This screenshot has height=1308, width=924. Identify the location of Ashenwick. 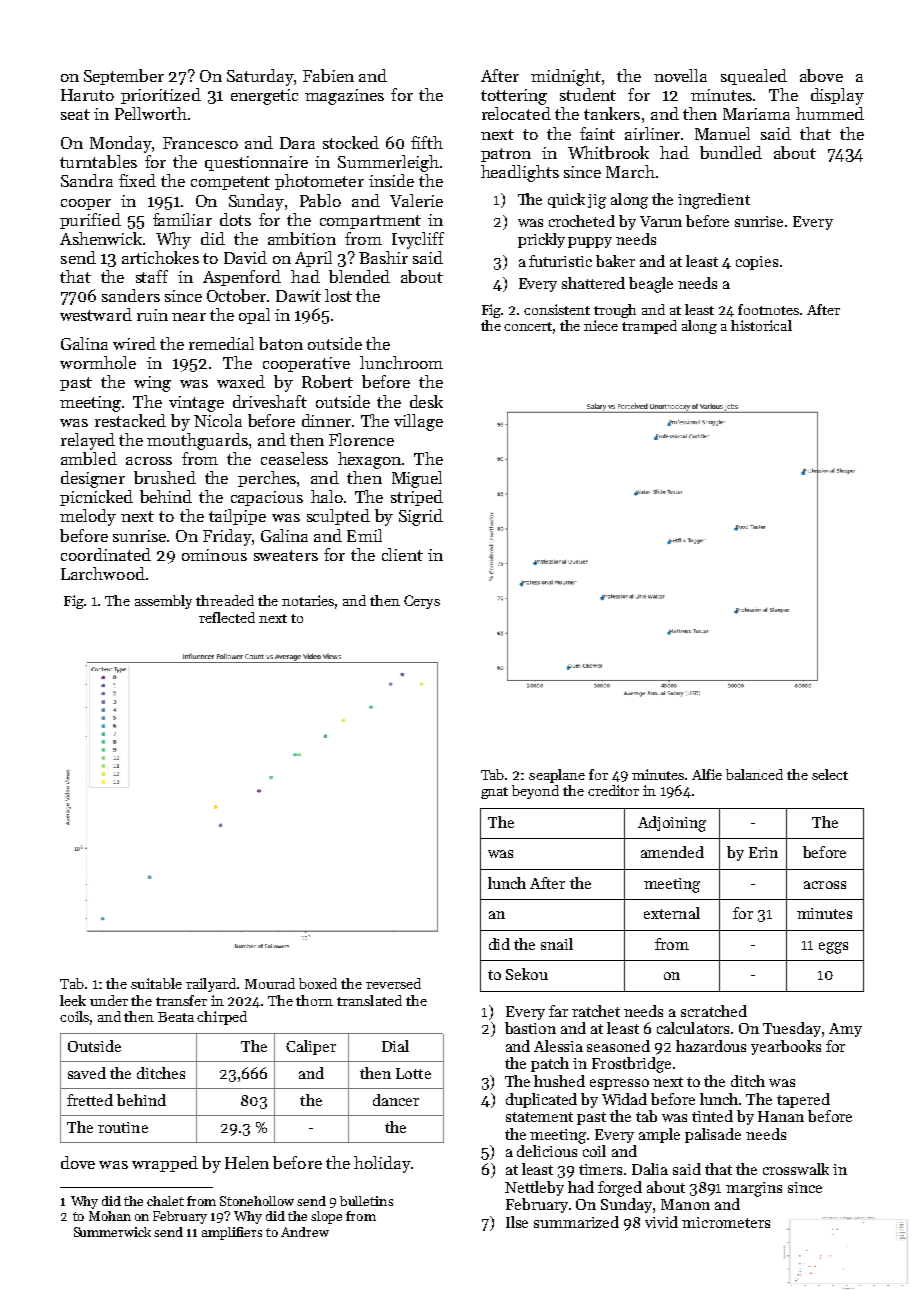
(101, 238).
